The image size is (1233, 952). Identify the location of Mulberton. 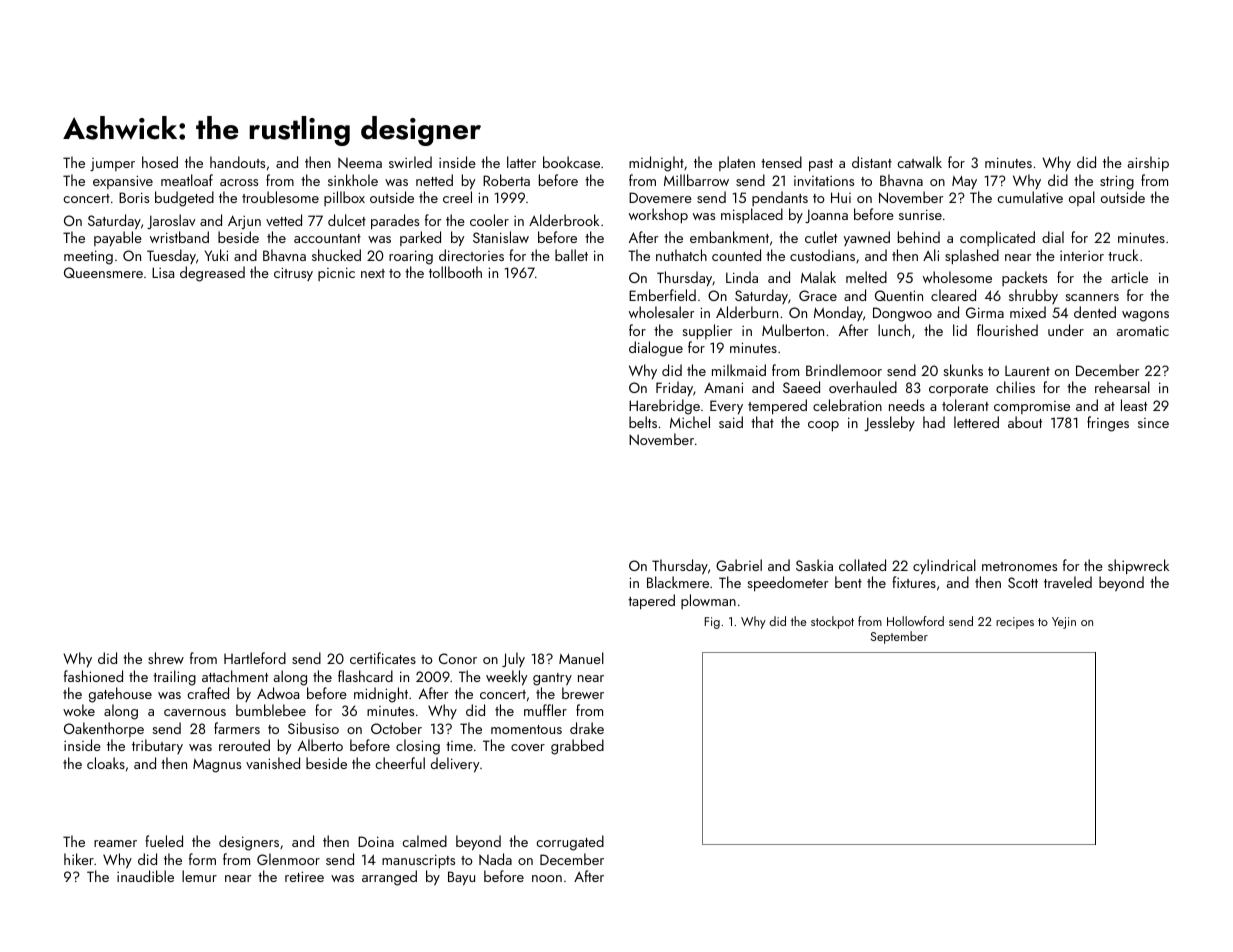
(793, 330).
